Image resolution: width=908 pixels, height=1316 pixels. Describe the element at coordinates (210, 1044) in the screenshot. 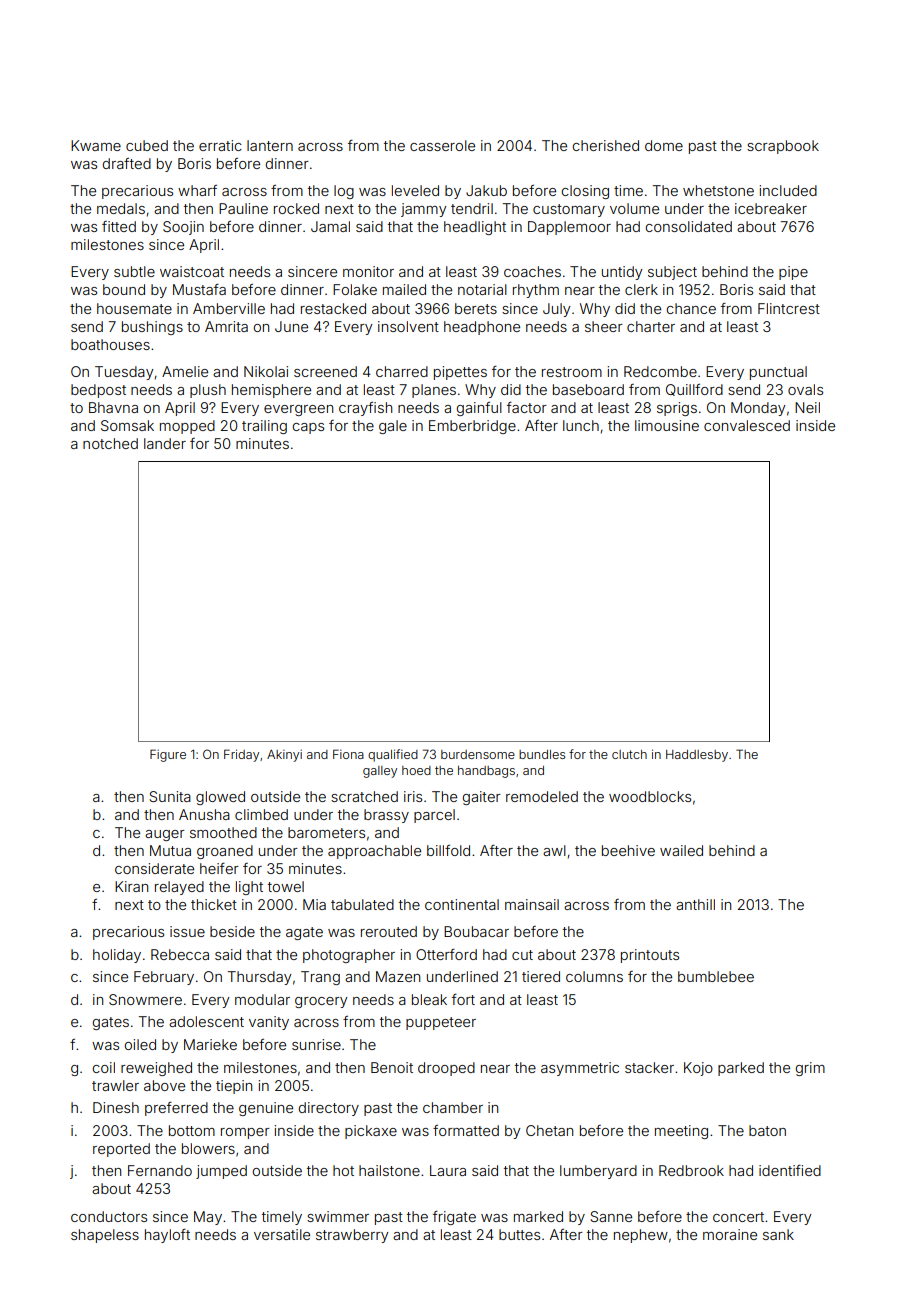

I see `Marieke` at that location.
